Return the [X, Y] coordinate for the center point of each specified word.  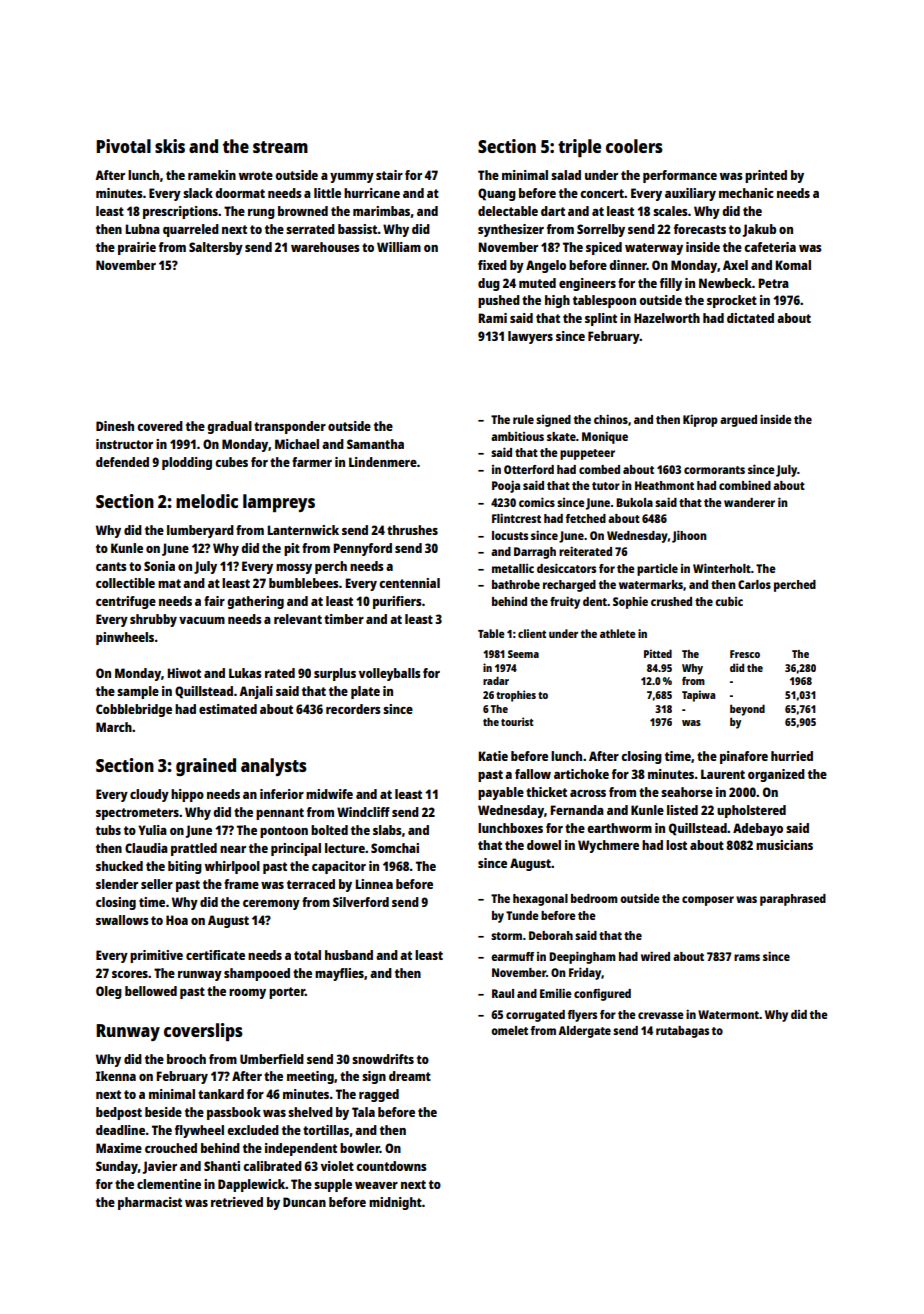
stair [389, 175]
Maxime [119, 1148]
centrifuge [126, 602]
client [532, 633]
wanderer [749, 502]
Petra [773, 283]
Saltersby [216, 248]
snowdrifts [383, 1059]
